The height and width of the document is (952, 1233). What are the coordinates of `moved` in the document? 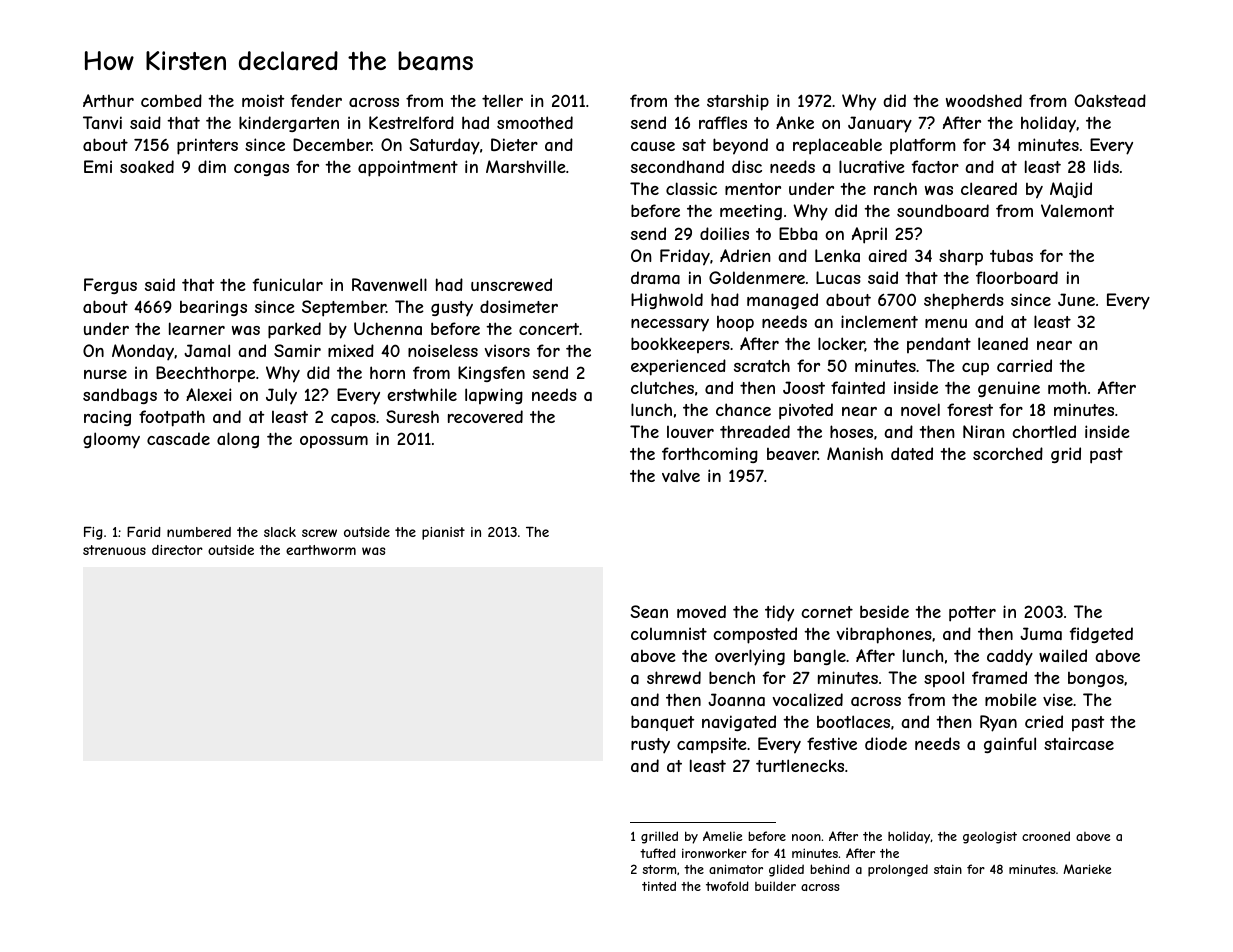 It's located at (701, 611).
